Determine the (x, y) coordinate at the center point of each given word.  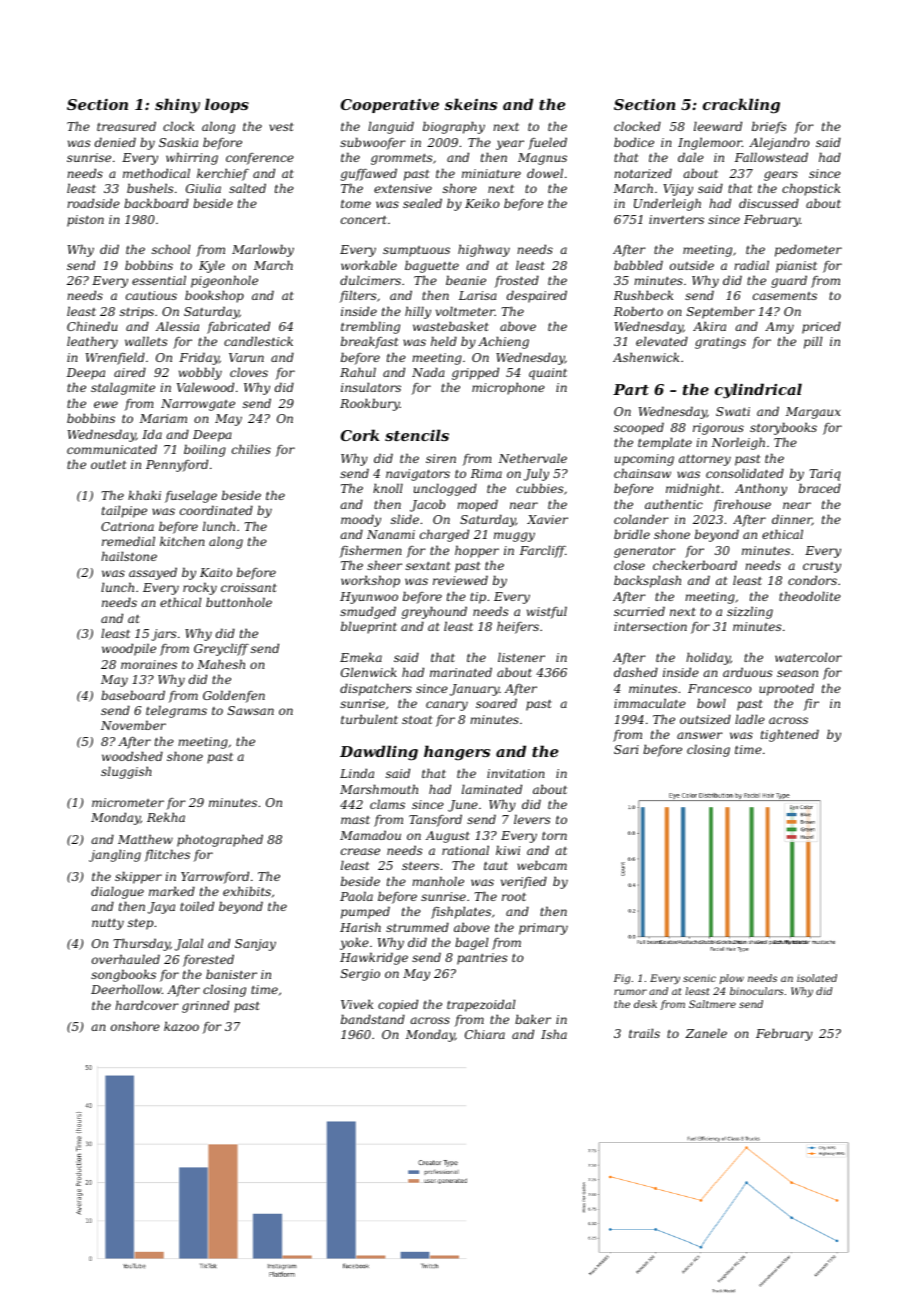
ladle (750, 719)
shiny (177, 106)
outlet (108, 464)
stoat (417, 719)
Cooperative (390, 106)
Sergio (360, 975)
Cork (360, 435)
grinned (205, 1006)
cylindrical (758, 391)
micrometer (128, 802)
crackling (741, 106)
